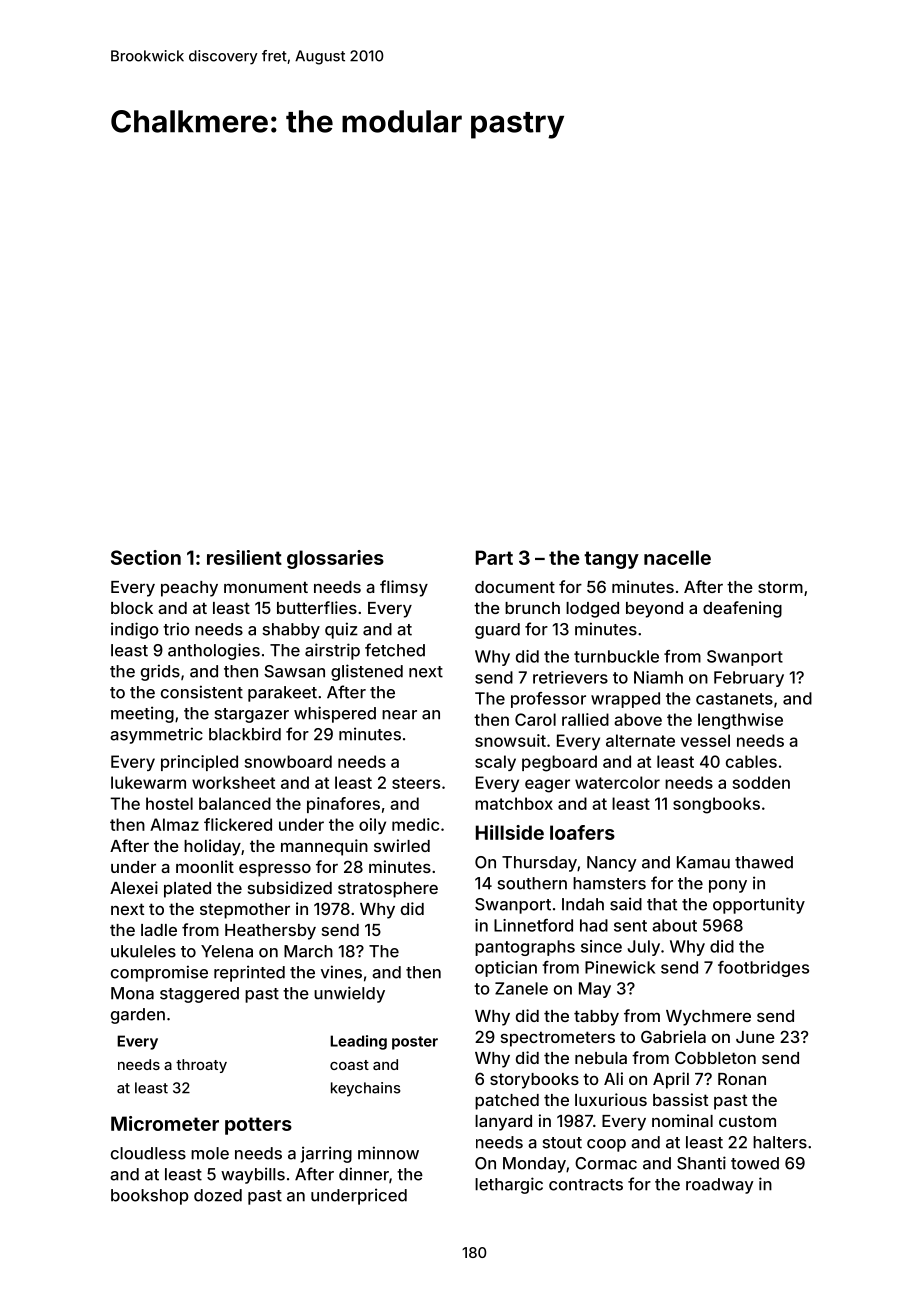 Image resolution: width=924 pixels, height=1308 pixels. Describe the element at coordinates (150, 1197) in the page. I see `bookshop` at that location.
